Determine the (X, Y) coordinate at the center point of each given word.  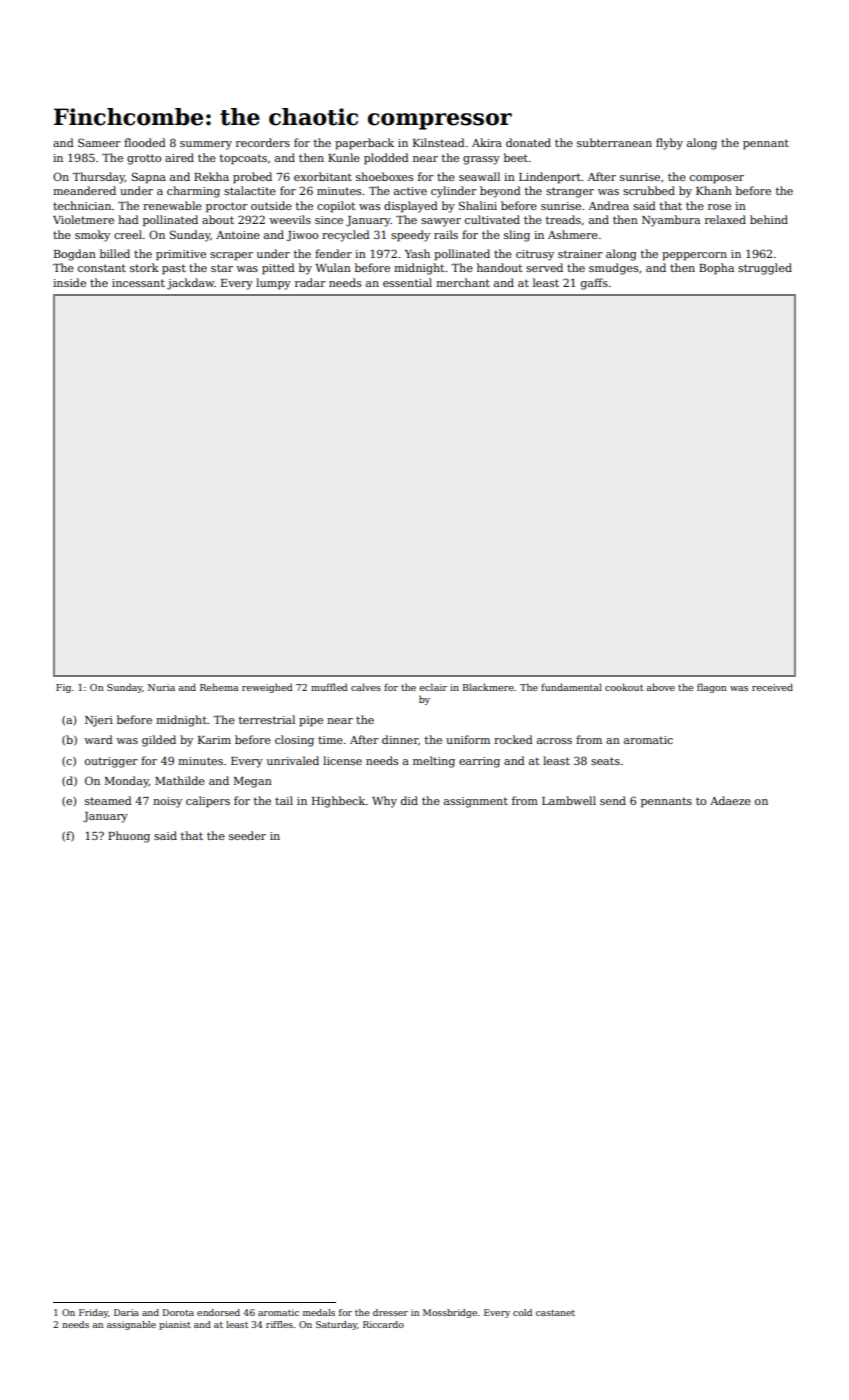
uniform (468, 739)
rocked (513, 739)
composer (717, 179)
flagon (712, 688)
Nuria (161, 687)
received (772, 687)
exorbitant (323, 176)
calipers (208, 802)
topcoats (243, 159)
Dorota (178, 1312)
